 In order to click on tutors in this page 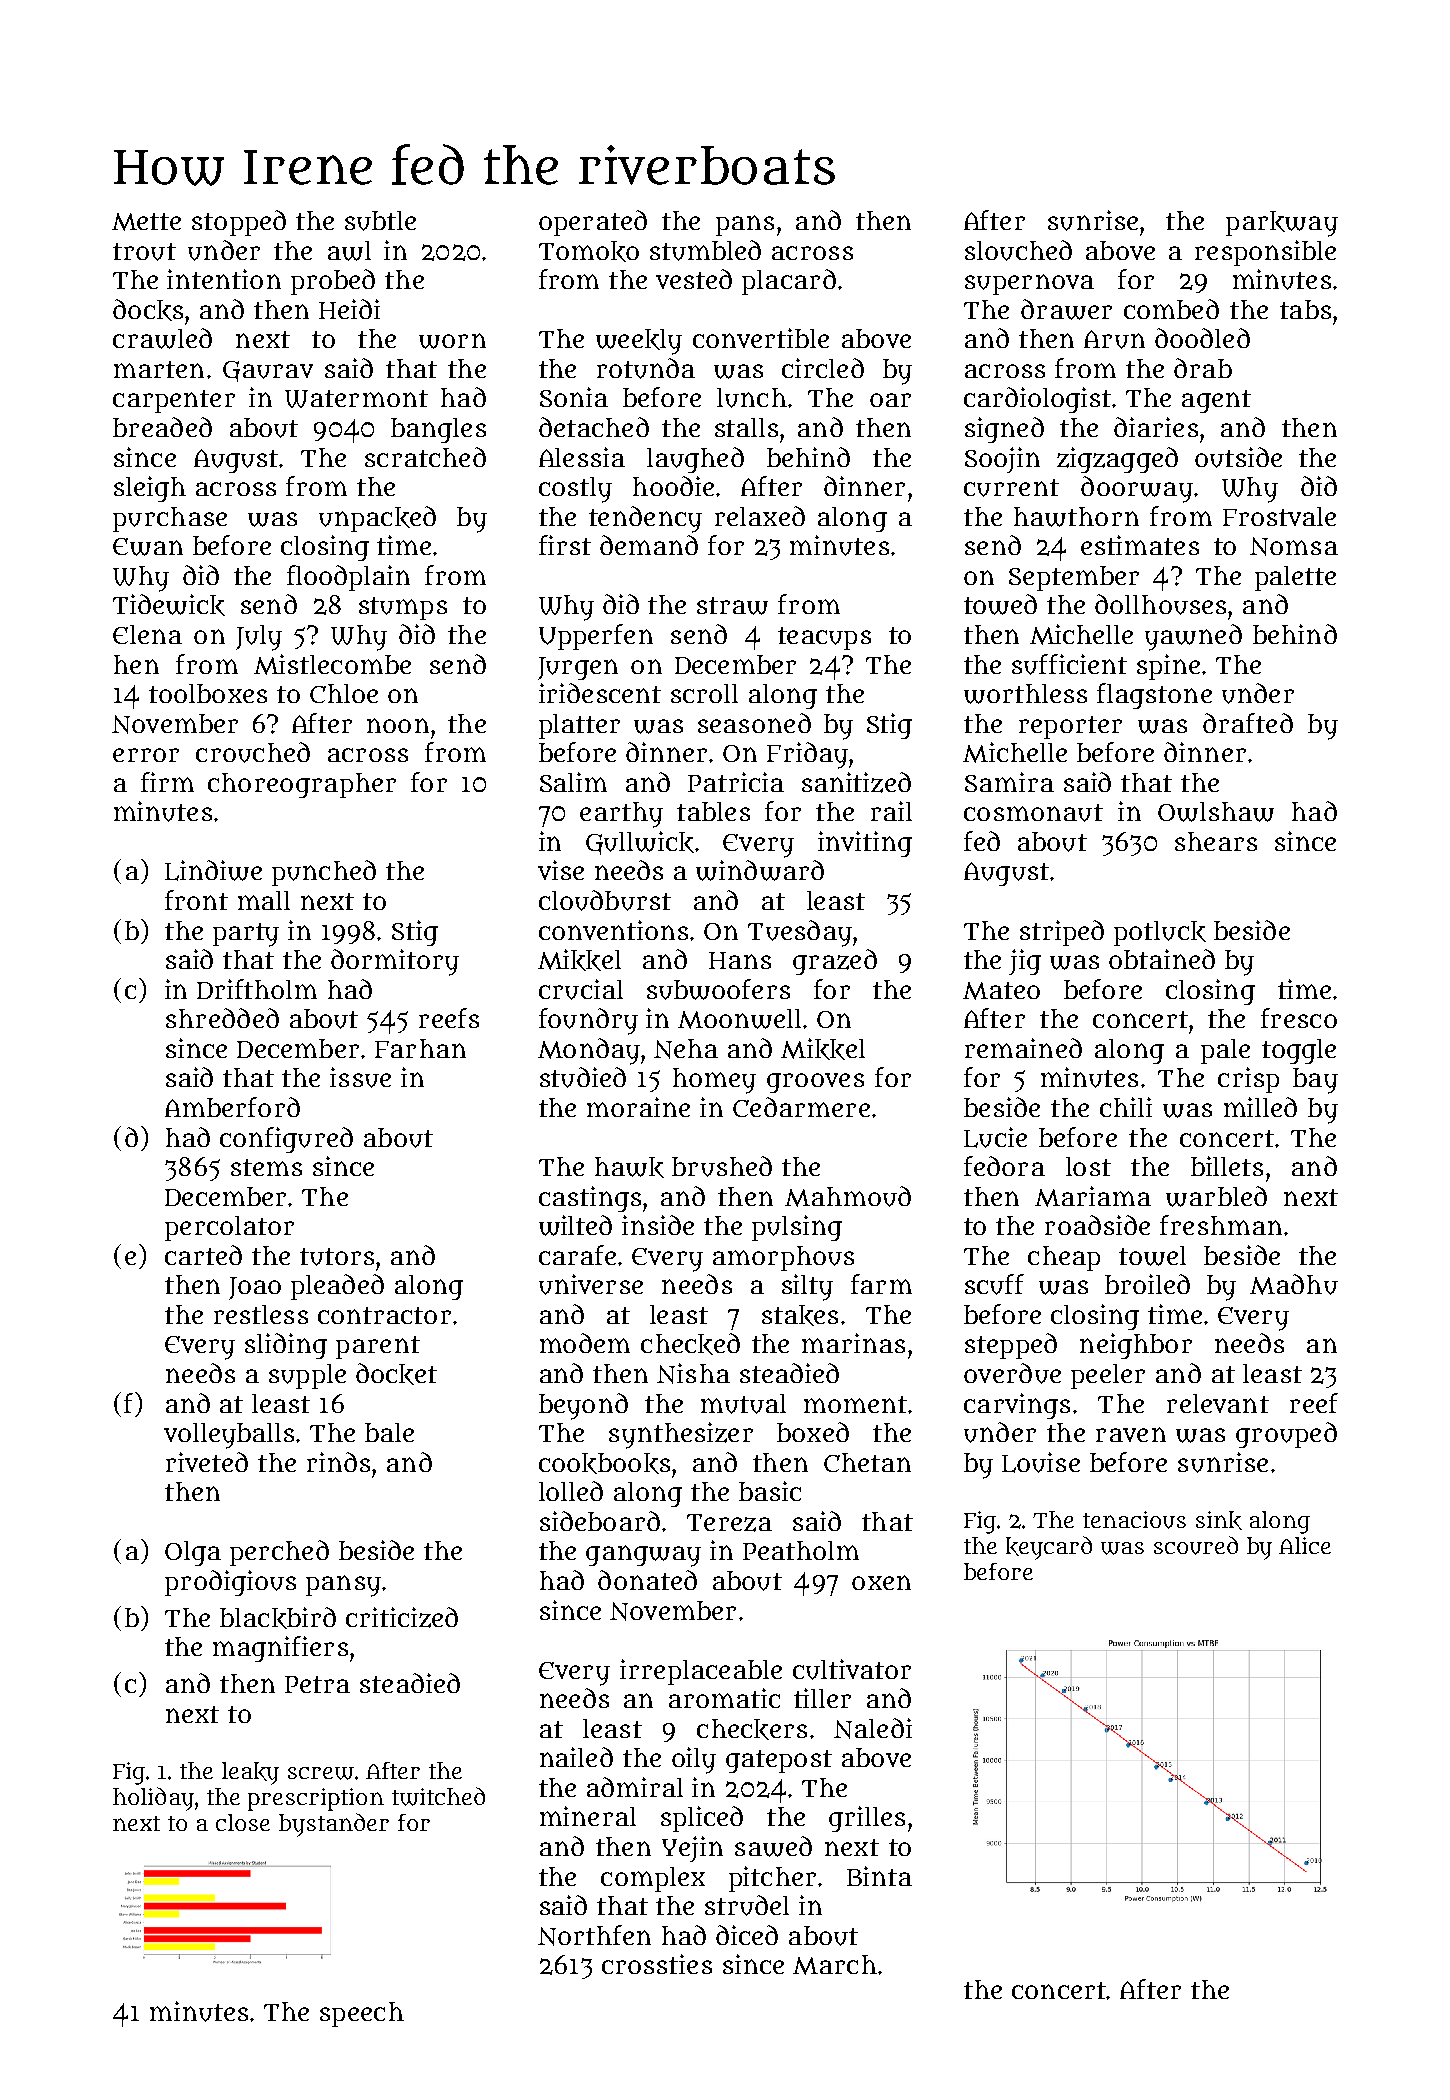, I will do `click(337, 1257)`.
